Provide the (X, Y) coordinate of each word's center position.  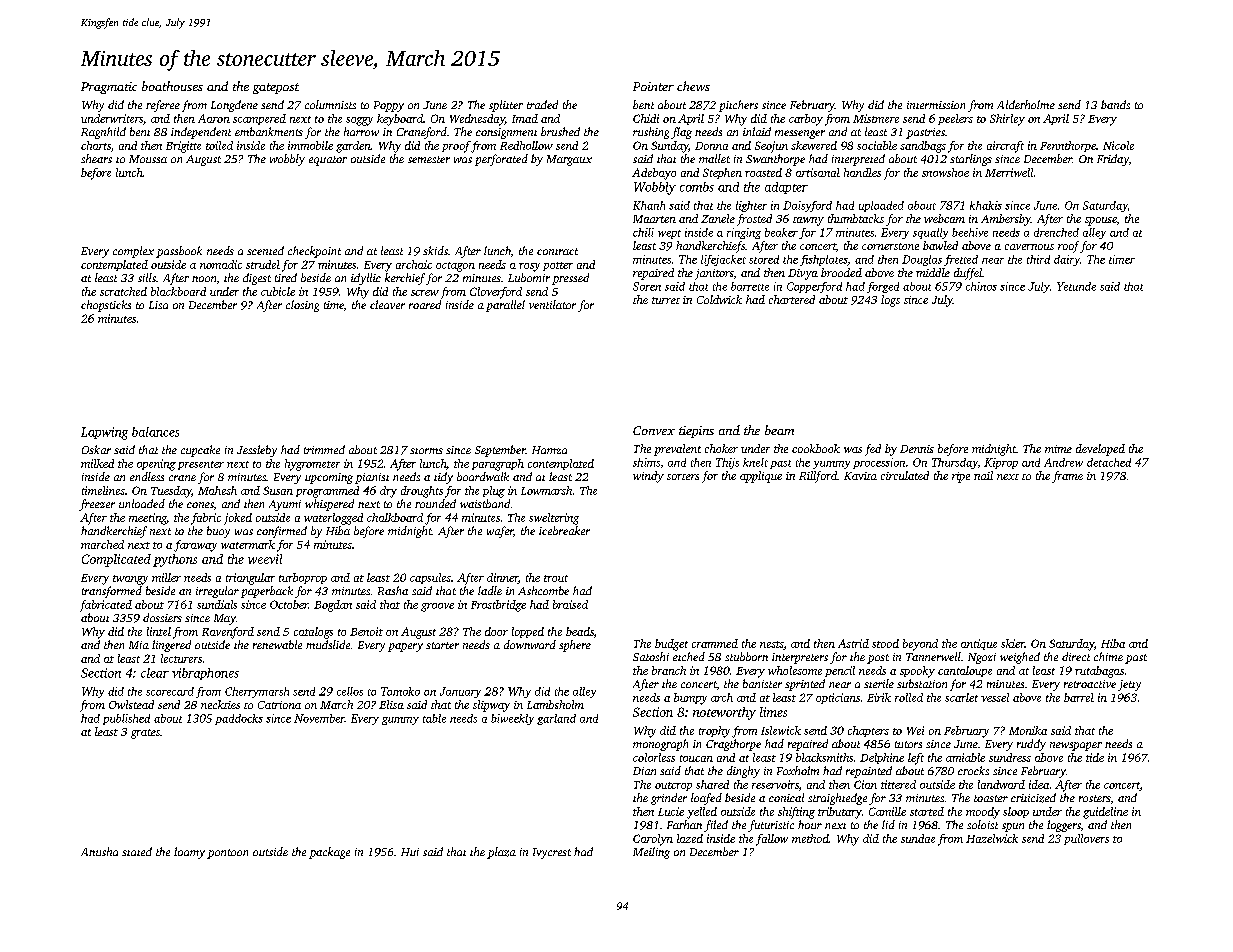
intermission (936, 105)
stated (137, 851)
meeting (148, 519)
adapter (786, 188)
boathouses (172, 86)
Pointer (653, 86)
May (225, 619)
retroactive (1090, 684)
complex (133, 252)
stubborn (746, 656)
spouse (1101, 221)
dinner (502, 578)
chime (1108, 656)
